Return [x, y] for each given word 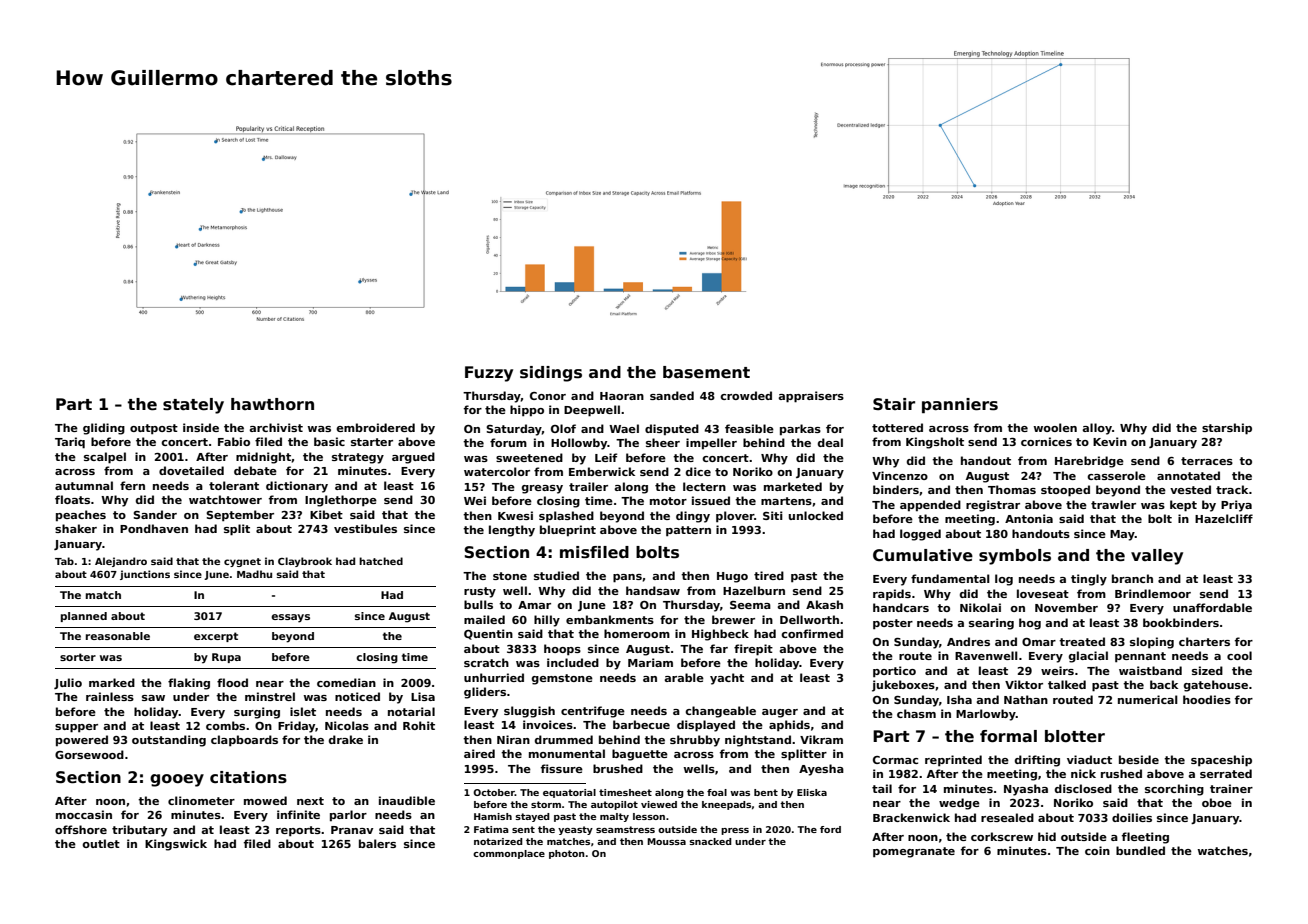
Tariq [70, 443]
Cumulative [923, 555]
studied [556, 575]
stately [193, 406]
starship [1227, 429]
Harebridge [1089, 462]
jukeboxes [903, 686]
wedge [959, 804]
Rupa [226, 658]
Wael [624, 428]
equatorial [569, 793]
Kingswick [176, 845]
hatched [381, 561]
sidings [551, 374]
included [573, 662]
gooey [177, 780]
